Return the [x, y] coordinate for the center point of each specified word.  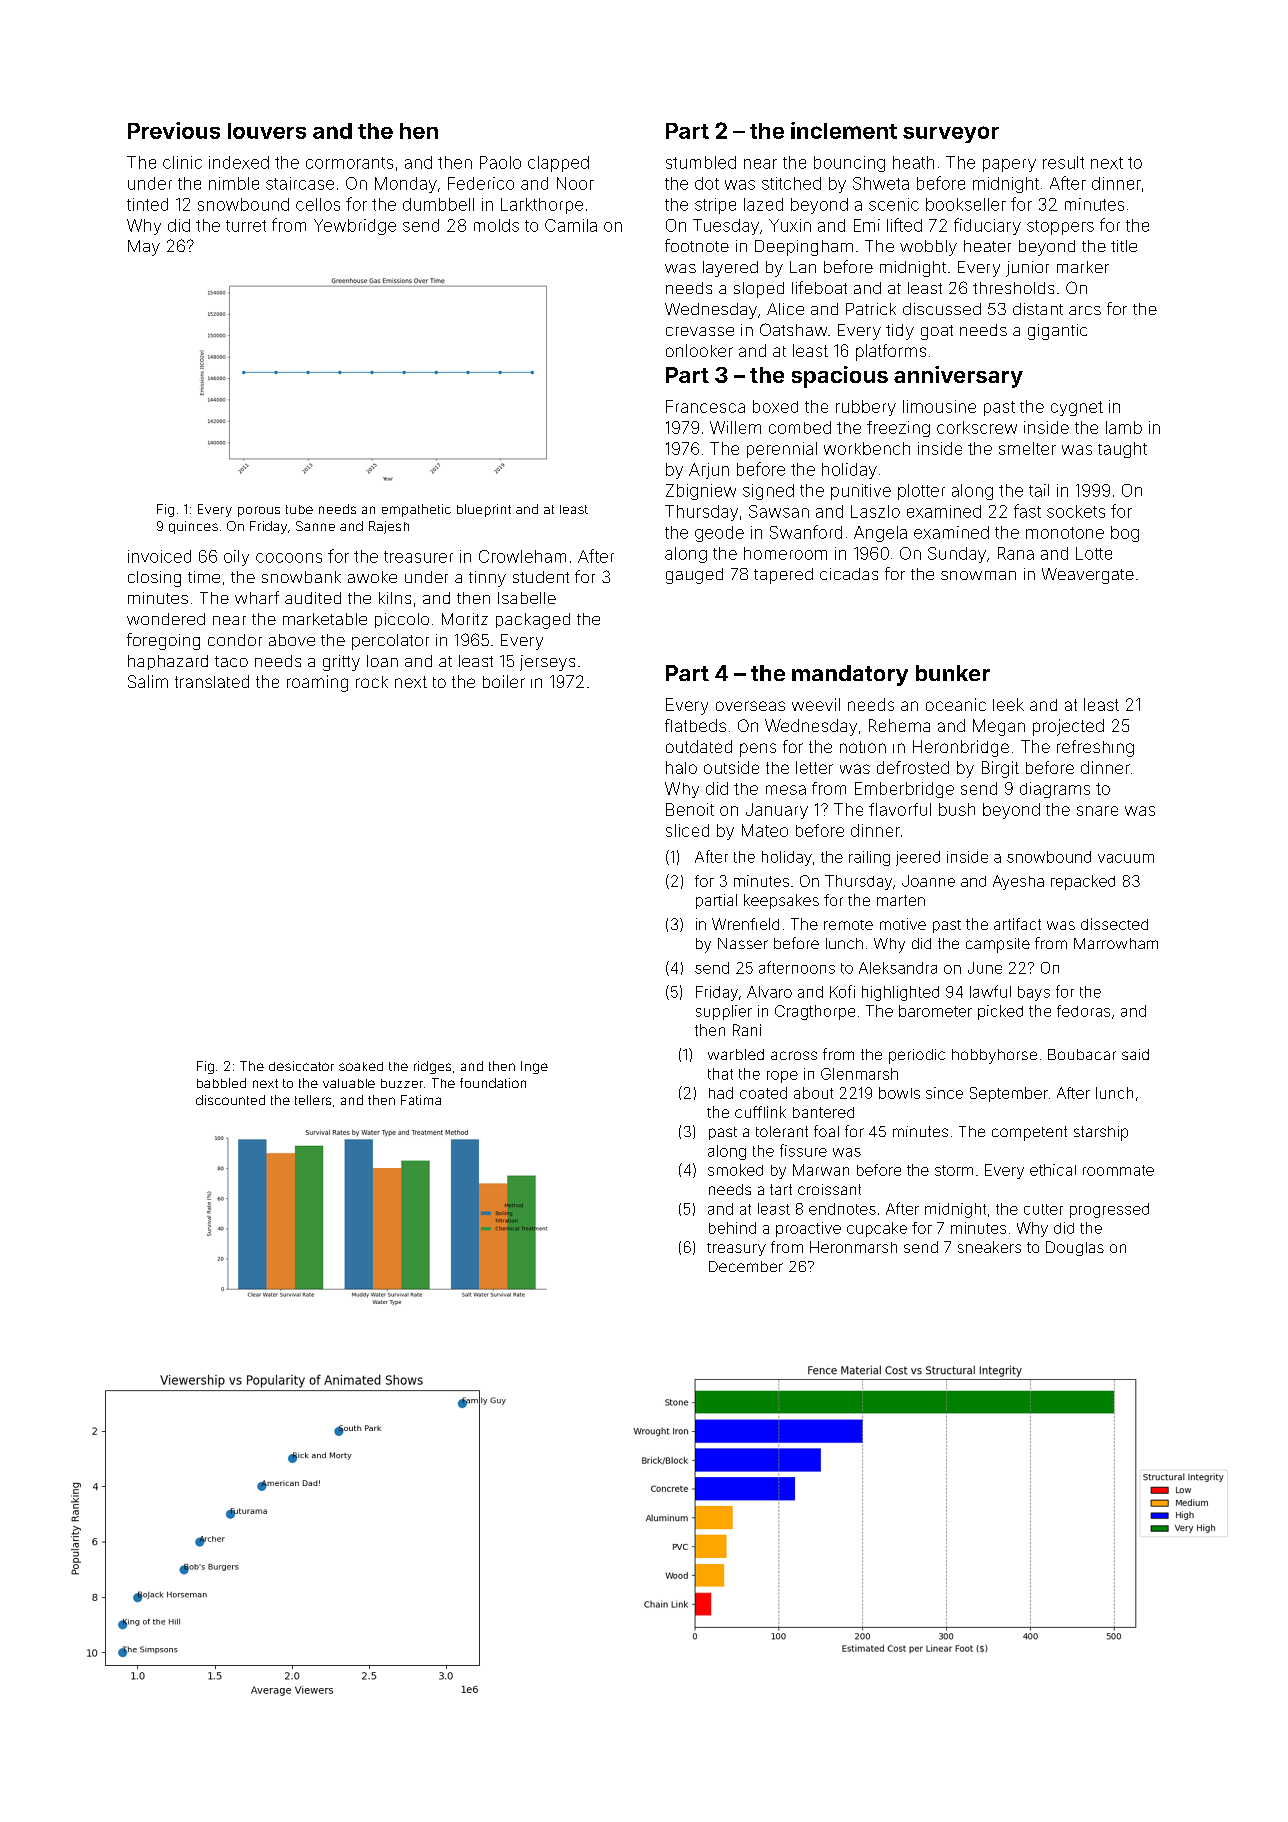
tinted [147, 204]
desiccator [301, 1066]
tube [299, 509]
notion [863, 747]
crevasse [700, 331]
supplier [724, 1012]
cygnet [1077, 408]
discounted [230, 1100]
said [1135, 1054]
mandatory [850, 675]
